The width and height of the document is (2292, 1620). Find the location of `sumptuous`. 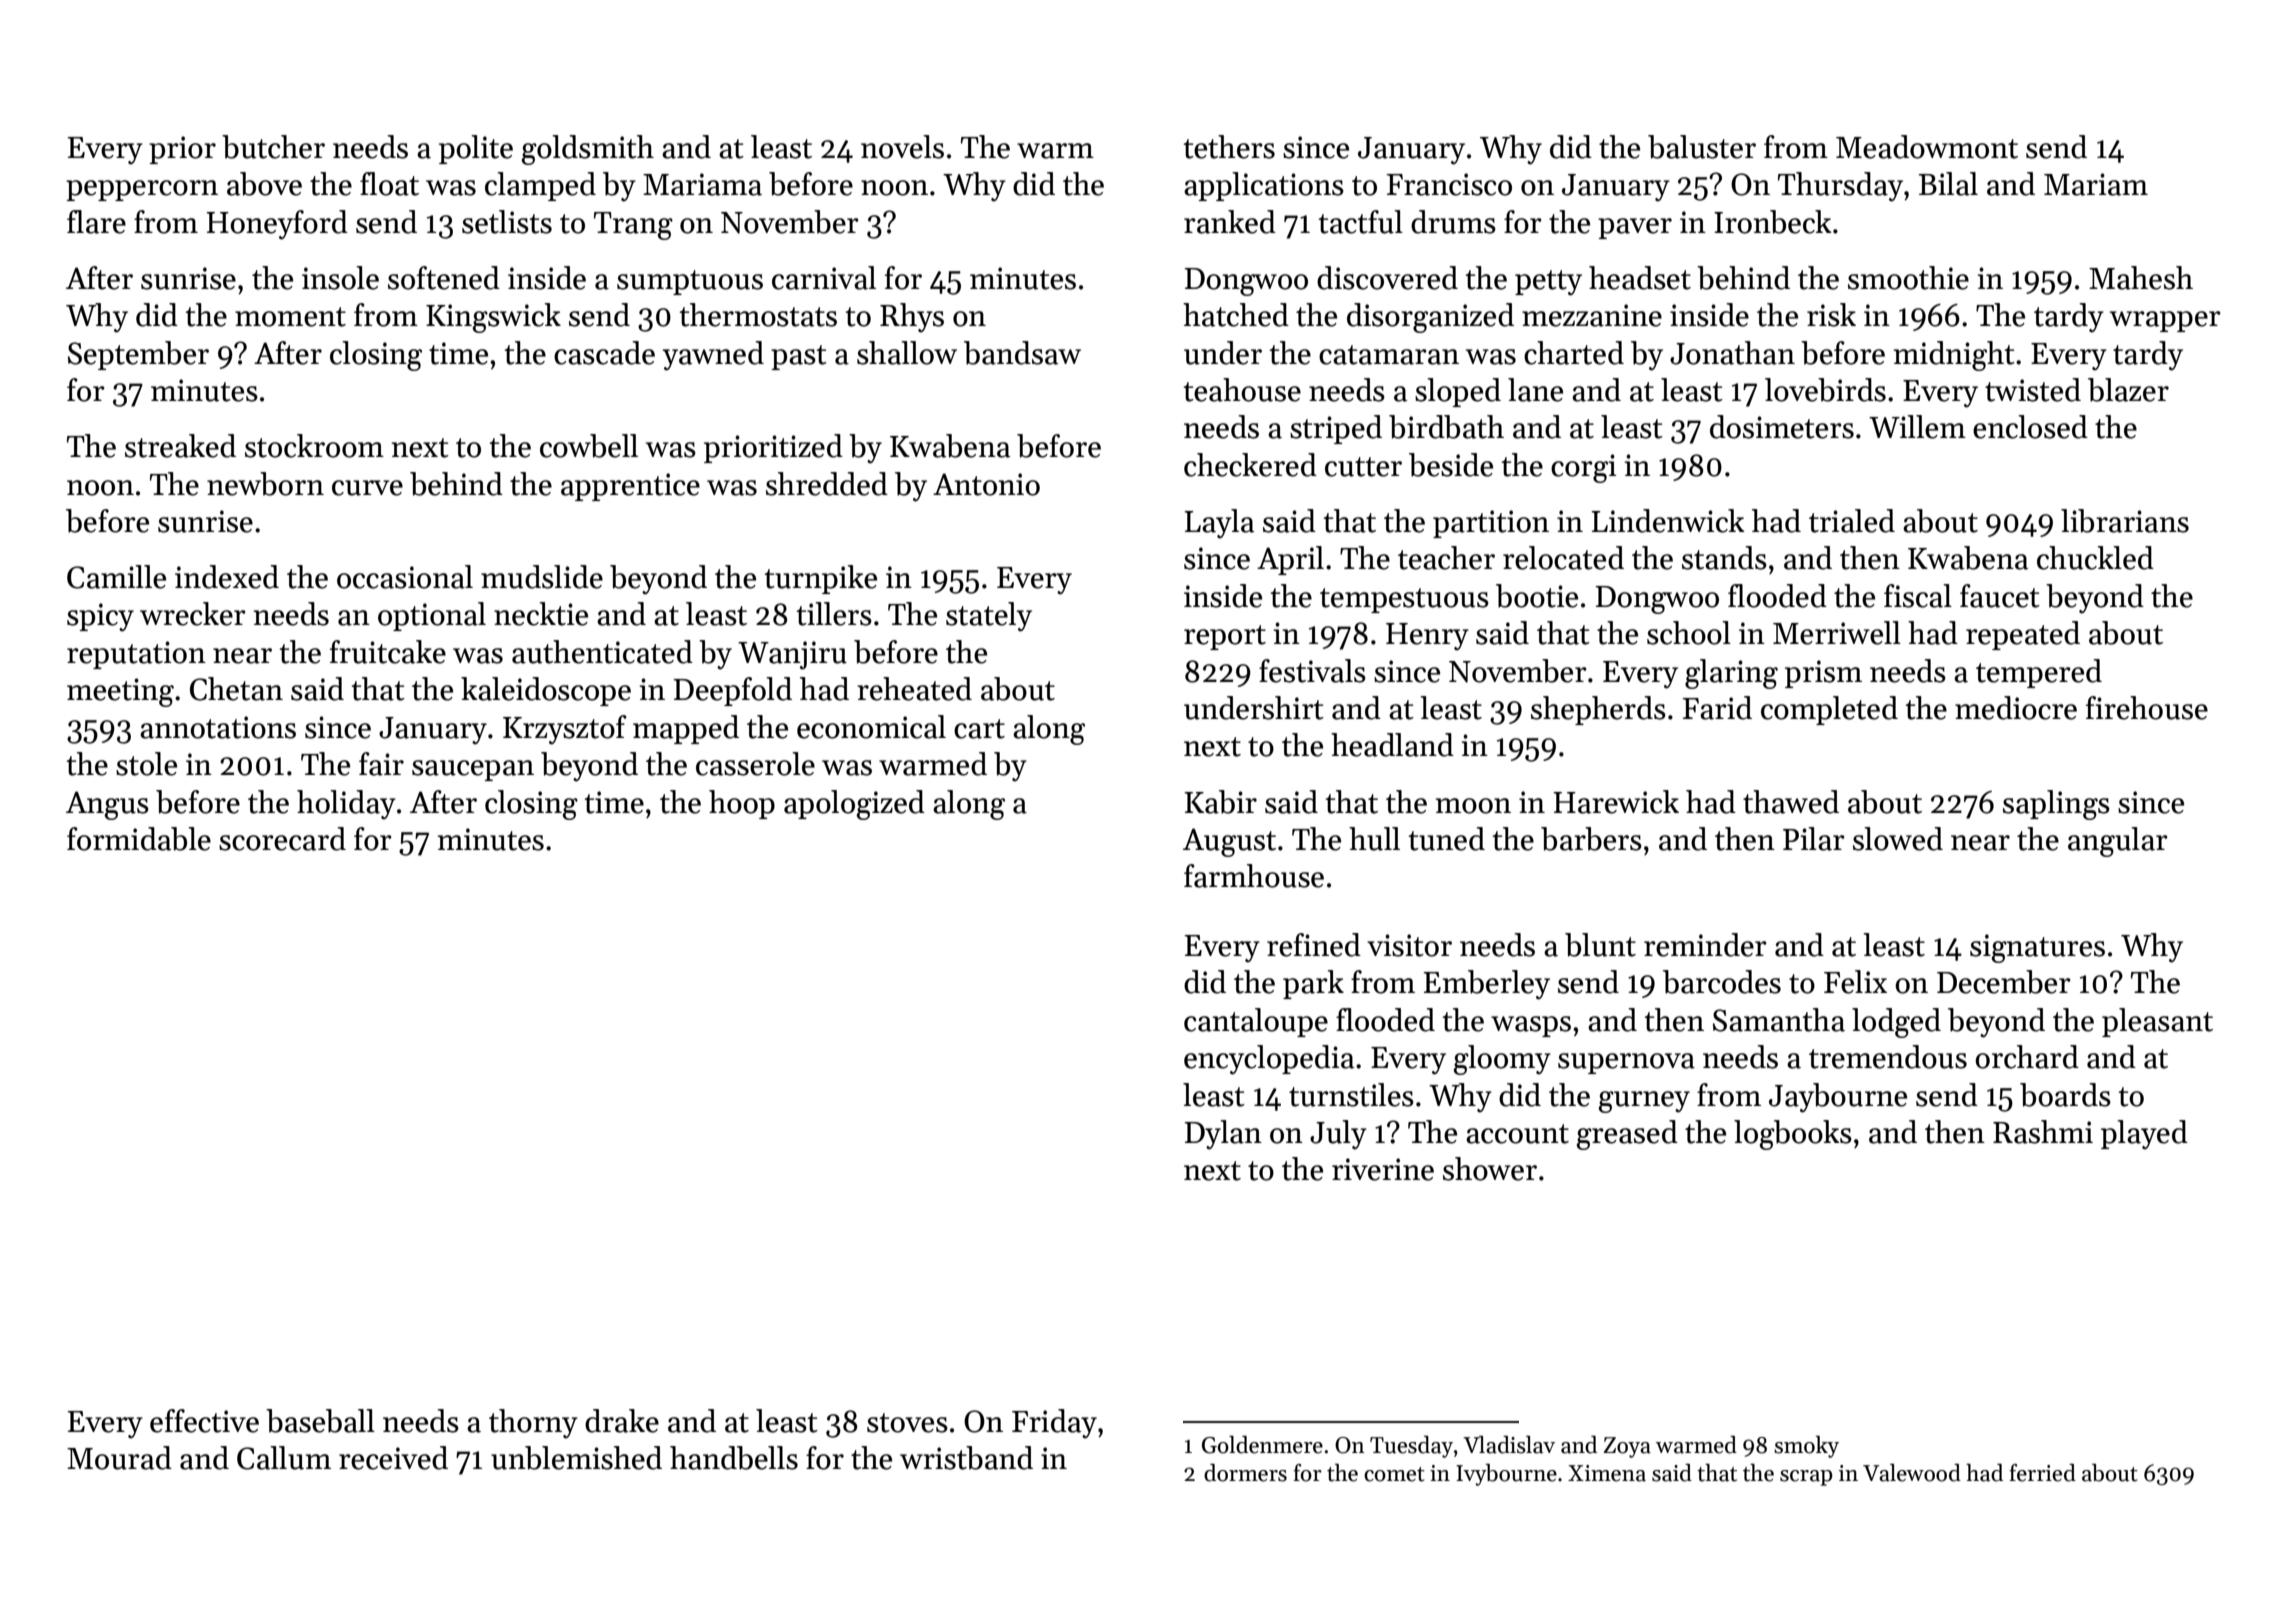

sumptuous is located at coordinates (690, 282).
